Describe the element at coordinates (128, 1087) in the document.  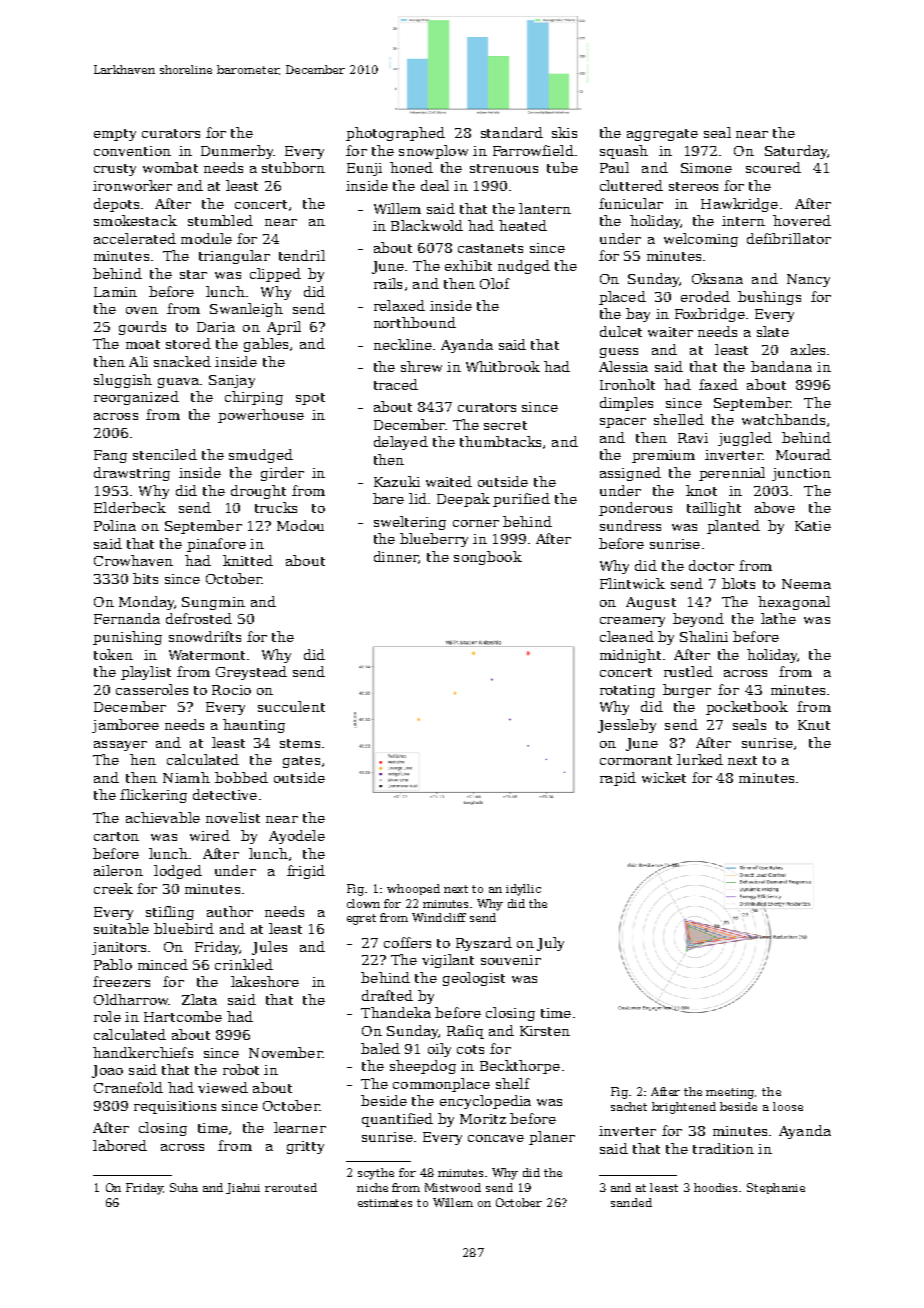
I see `Cranefold` at that location.
